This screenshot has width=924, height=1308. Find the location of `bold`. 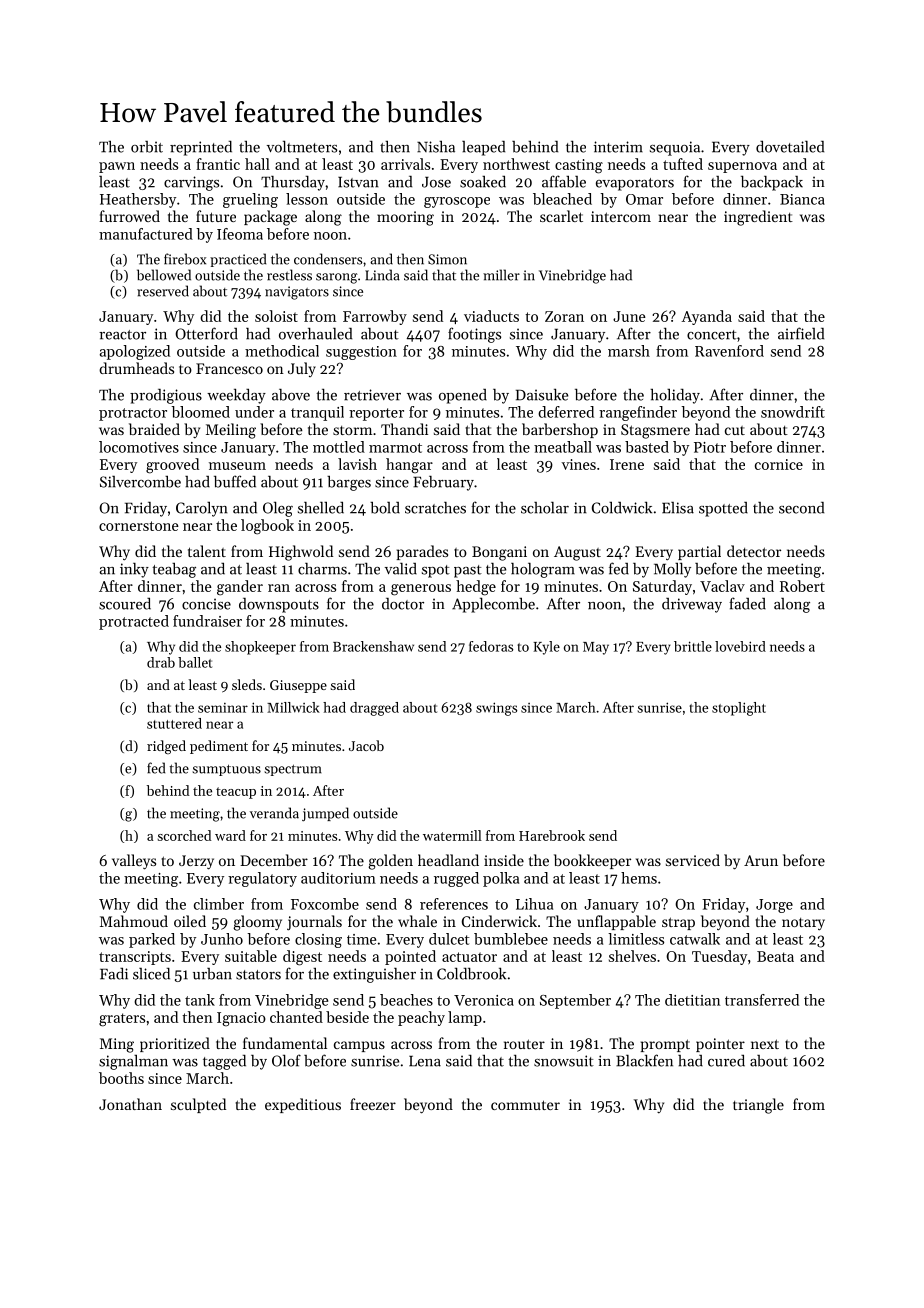

bold is located at coordinates (385, 508).
